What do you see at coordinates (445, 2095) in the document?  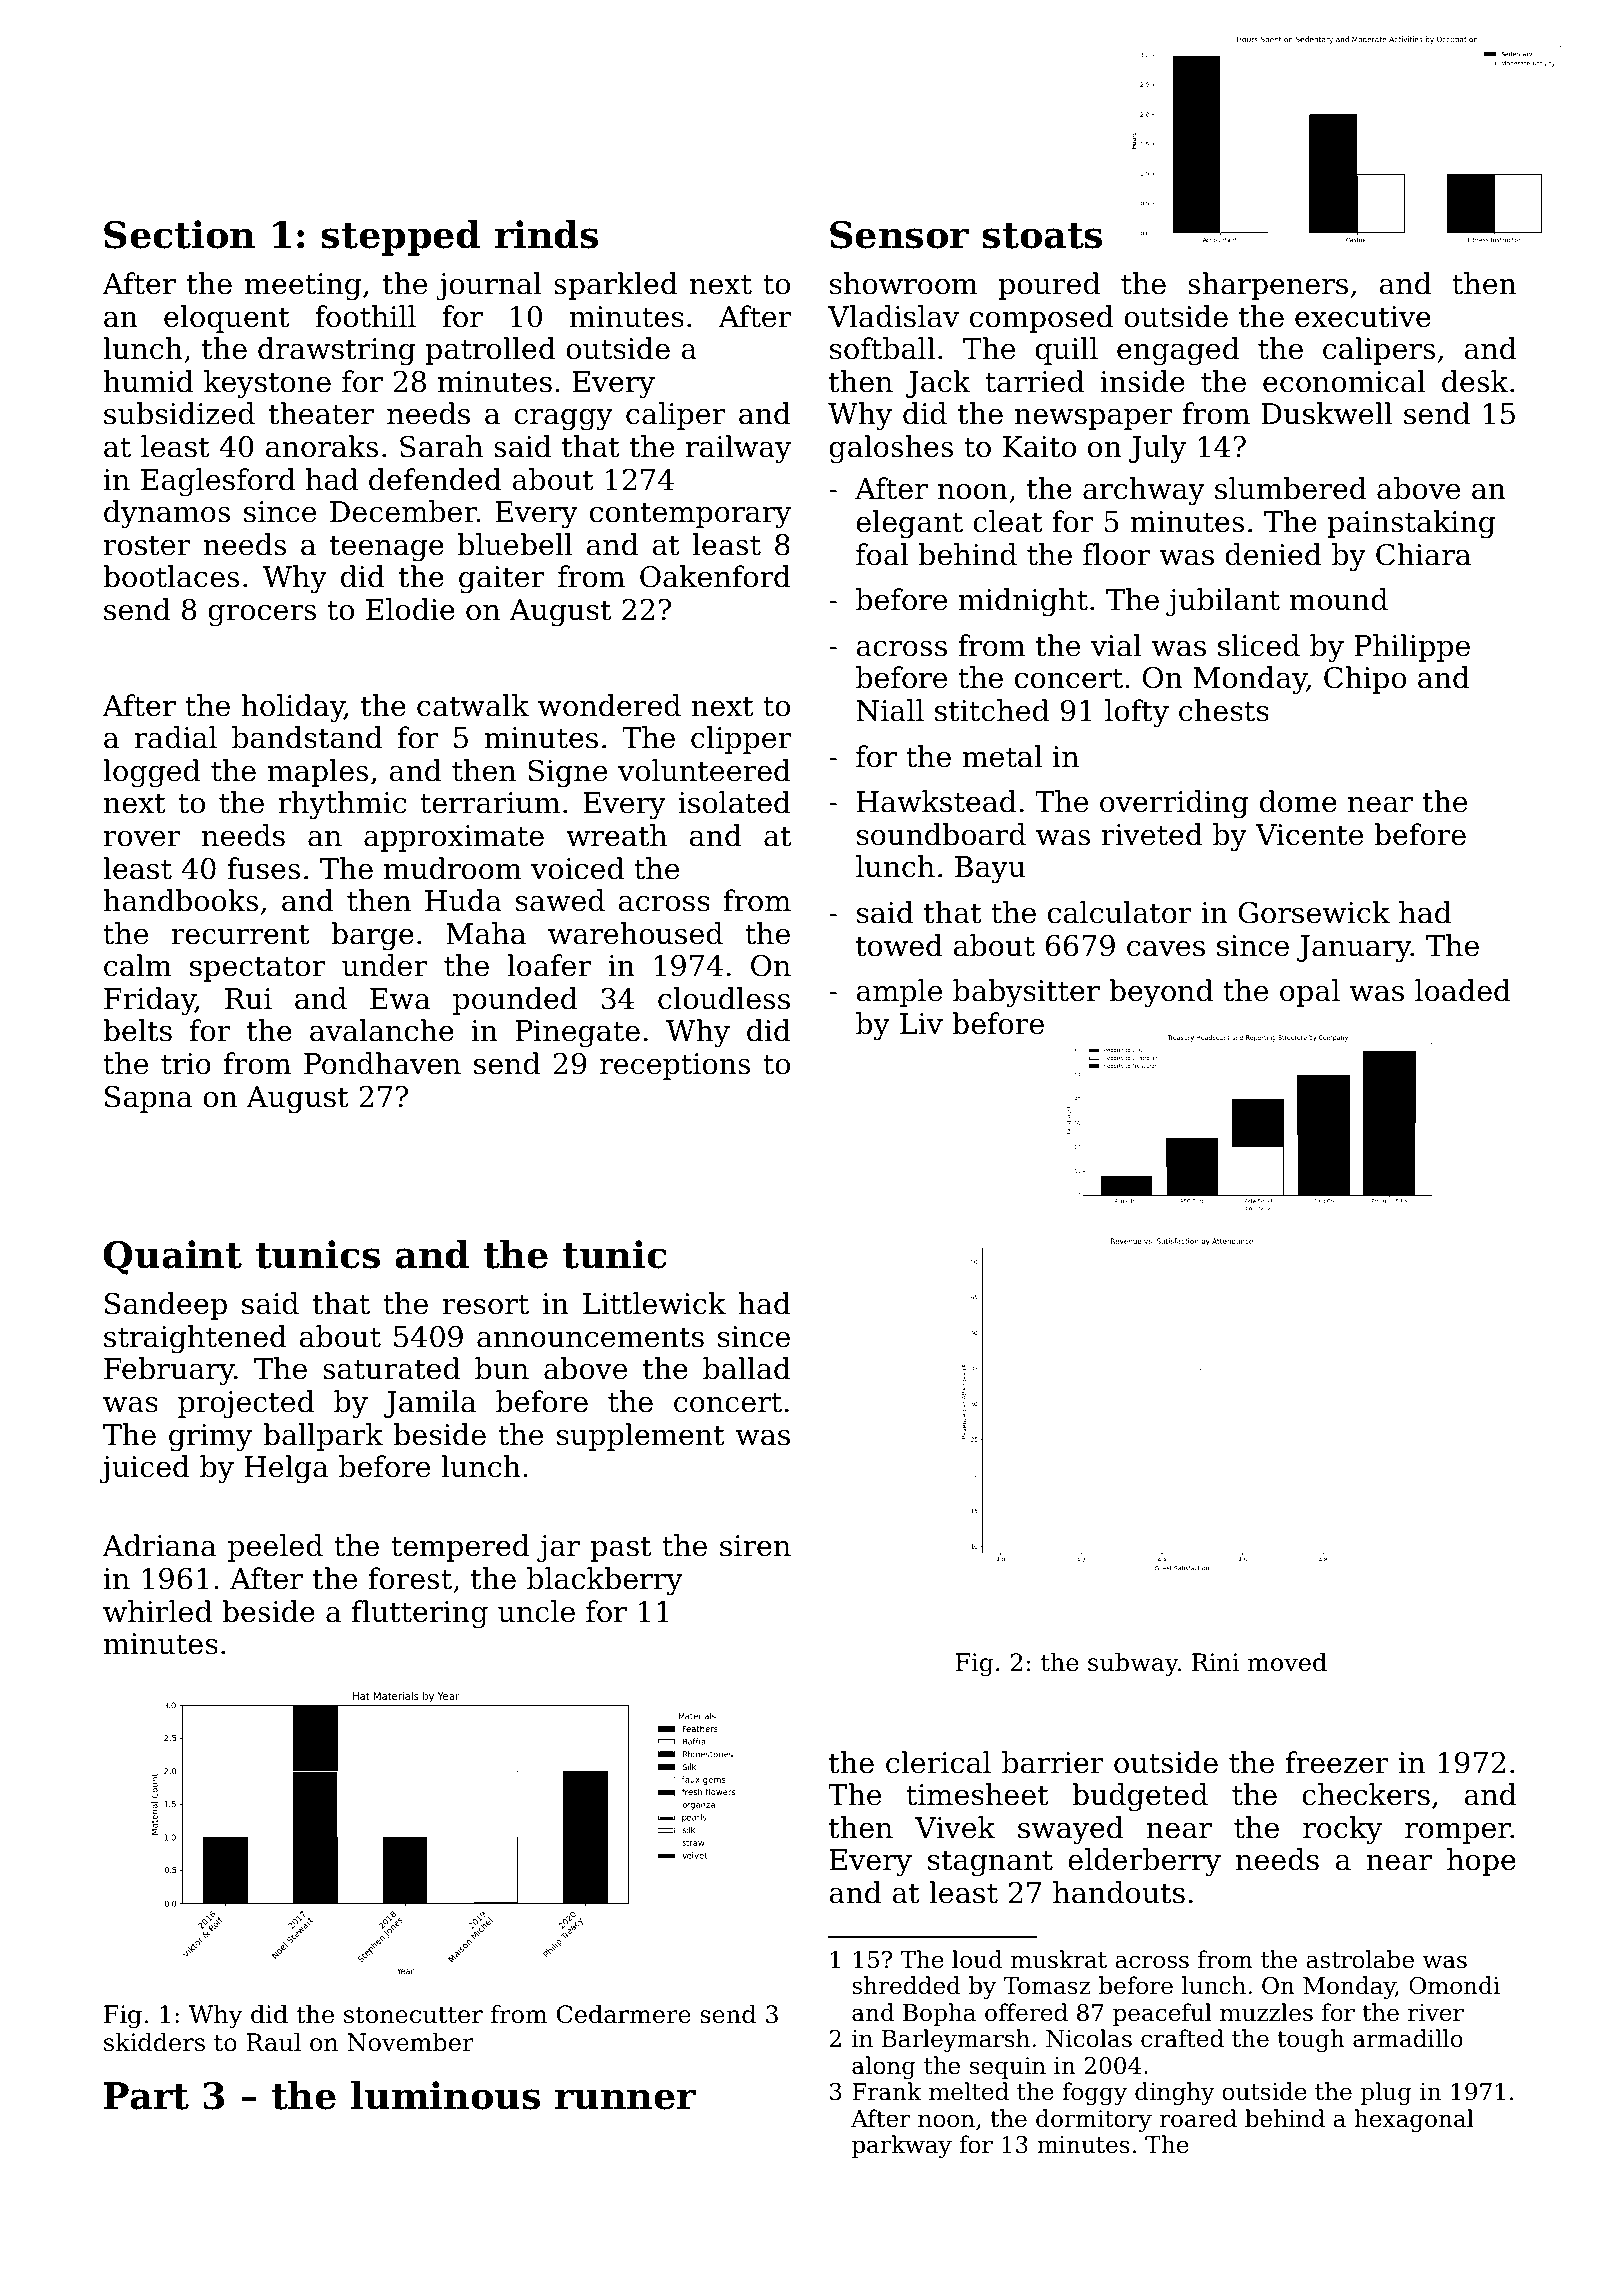 I see `luminous` at bounding box center [445, 2095].
